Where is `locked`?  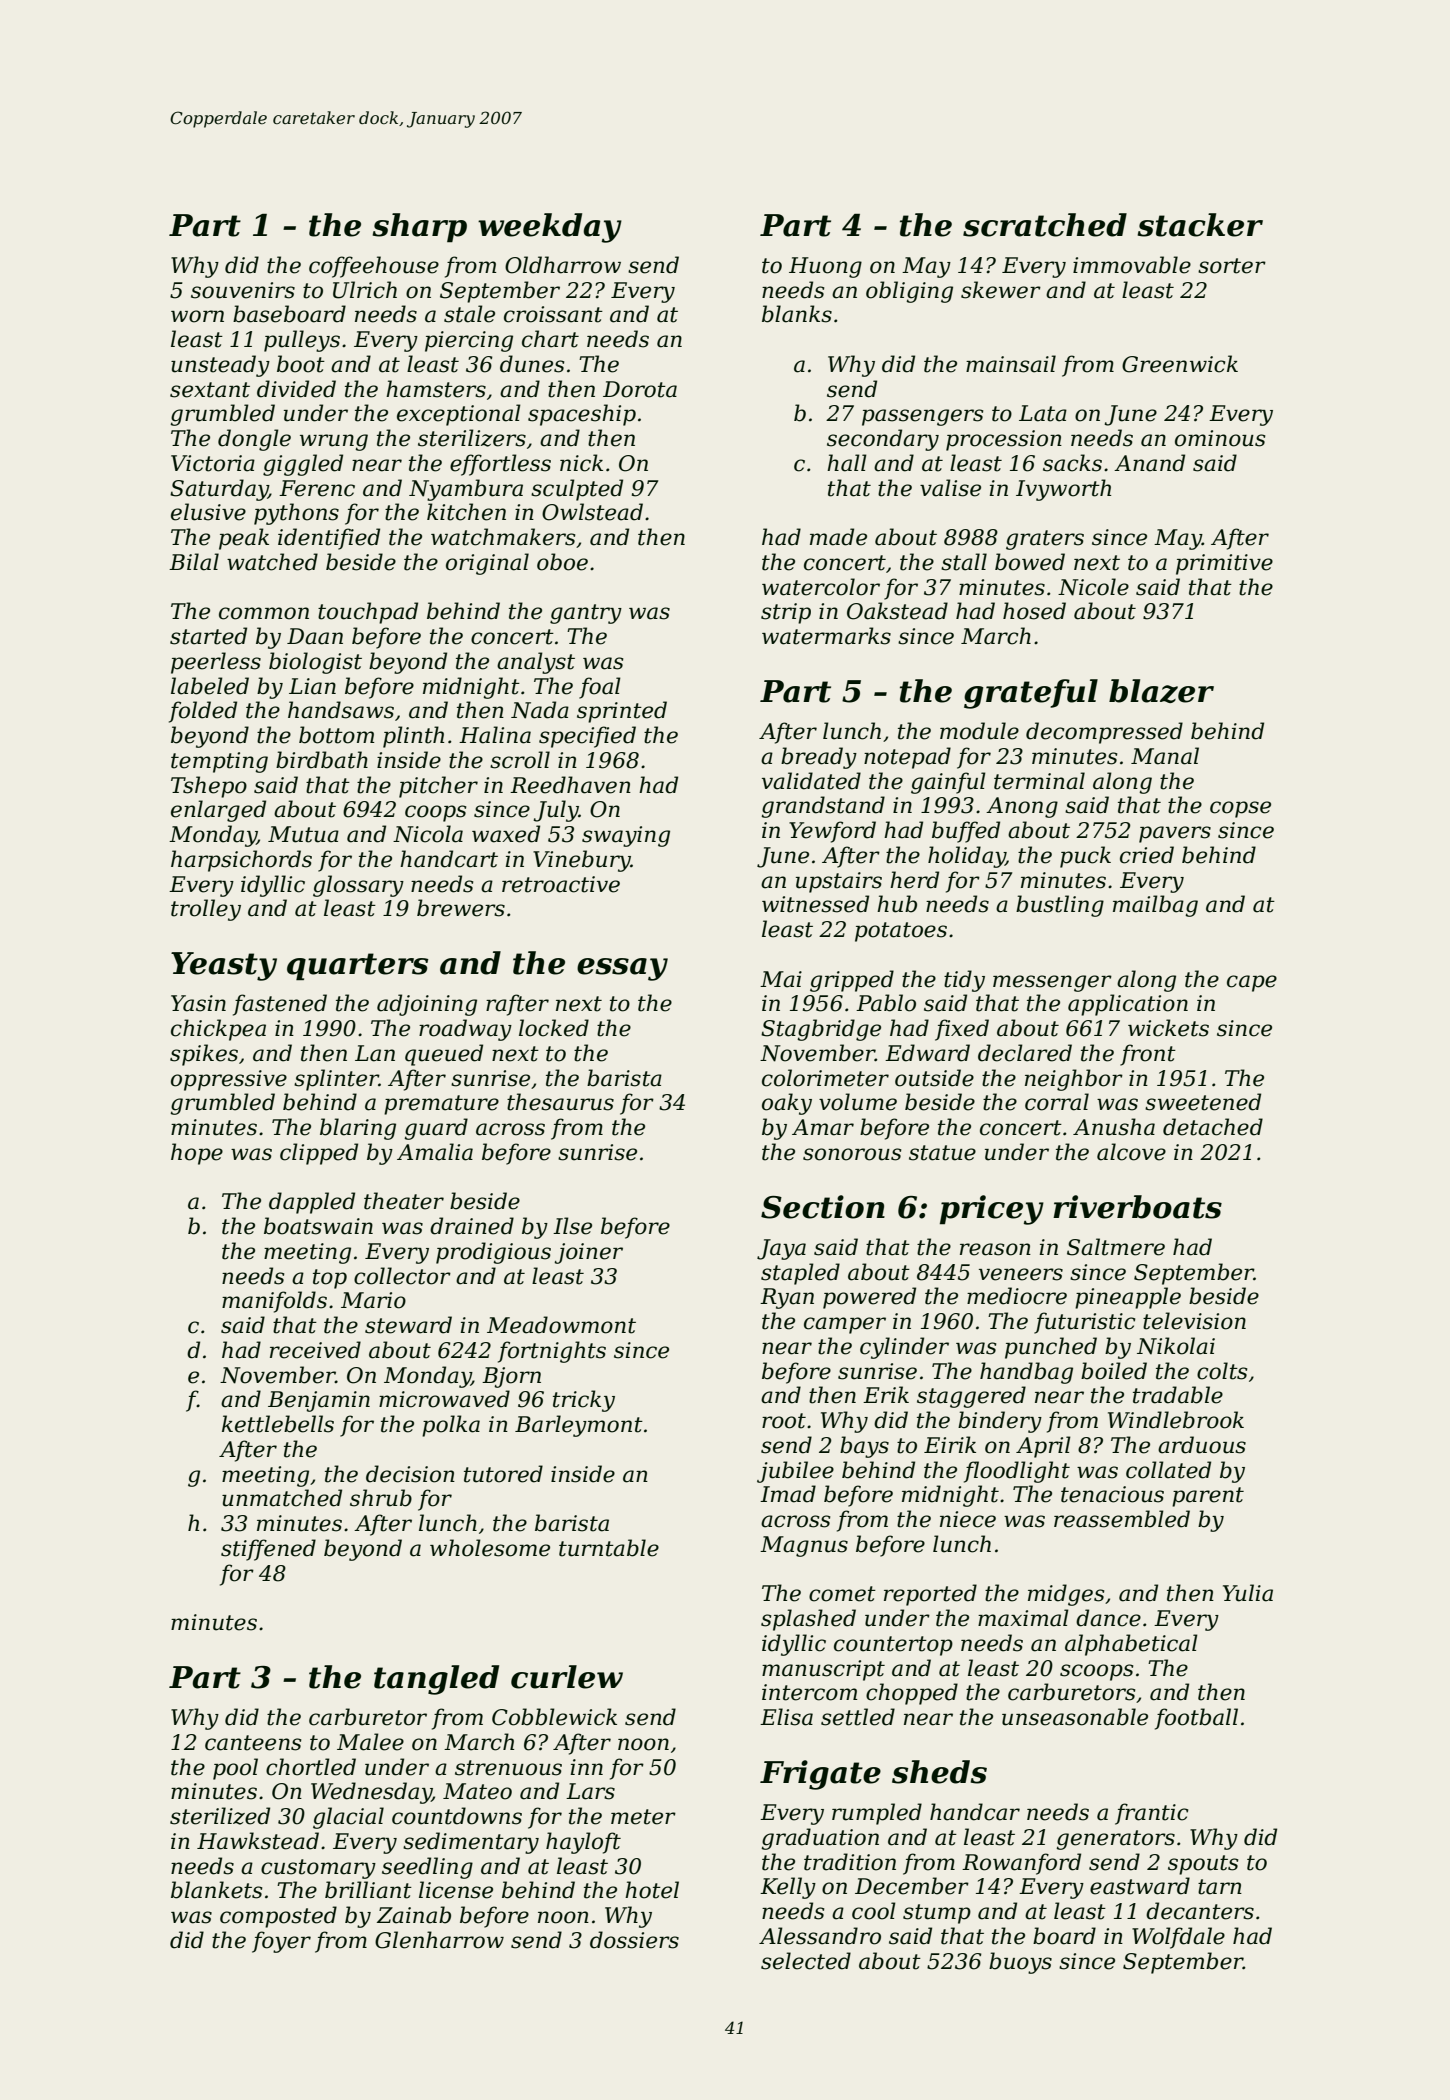
locked is located at coordinates (554, 1028).
